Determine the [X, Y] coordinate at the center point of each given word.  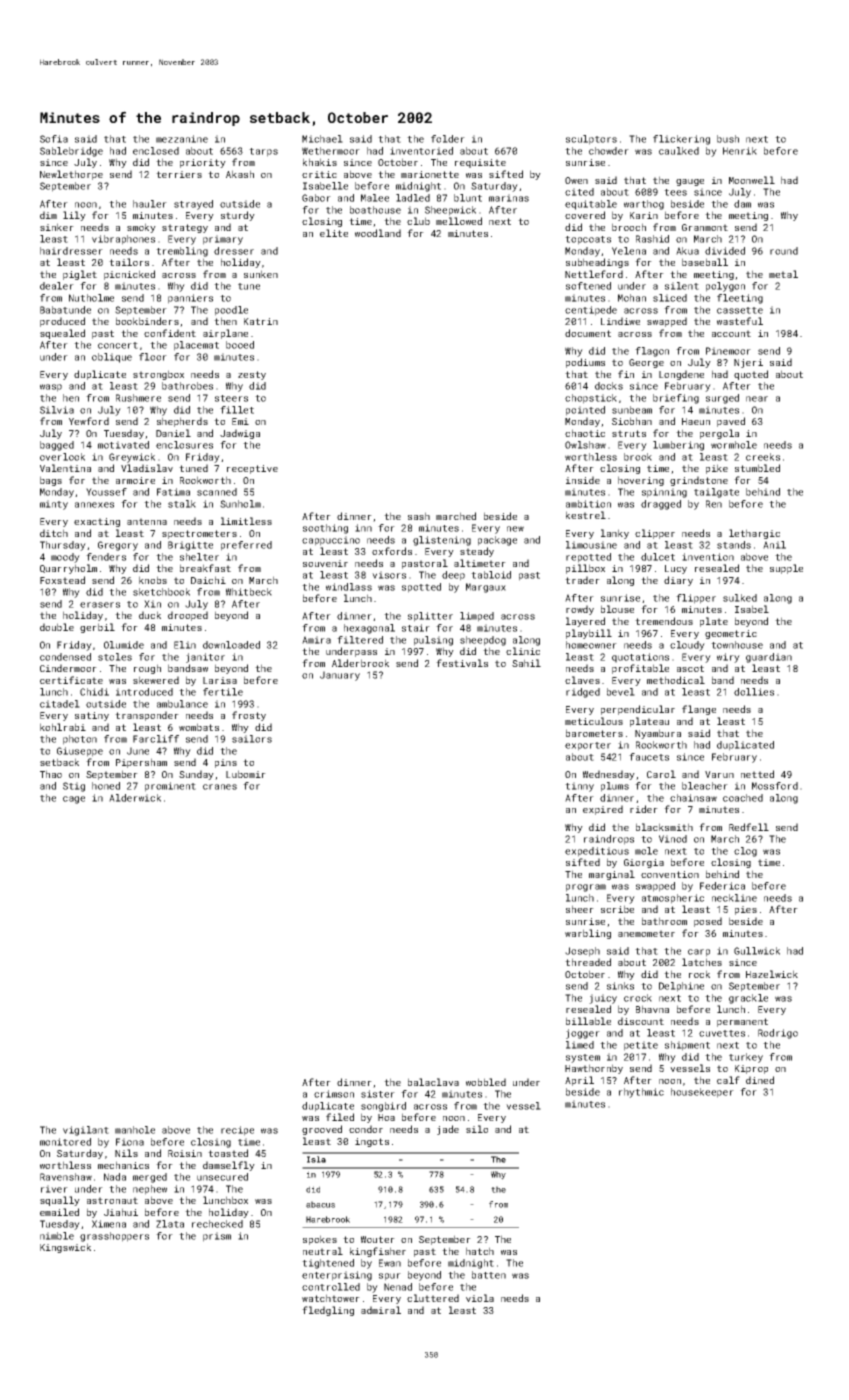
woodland [378, 233]
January [340, 676]
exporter [588, 746]
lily [74, 216]
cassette [740, 310]
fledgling [328, 1311]
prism [217, 1237]
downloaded [231, 645]
